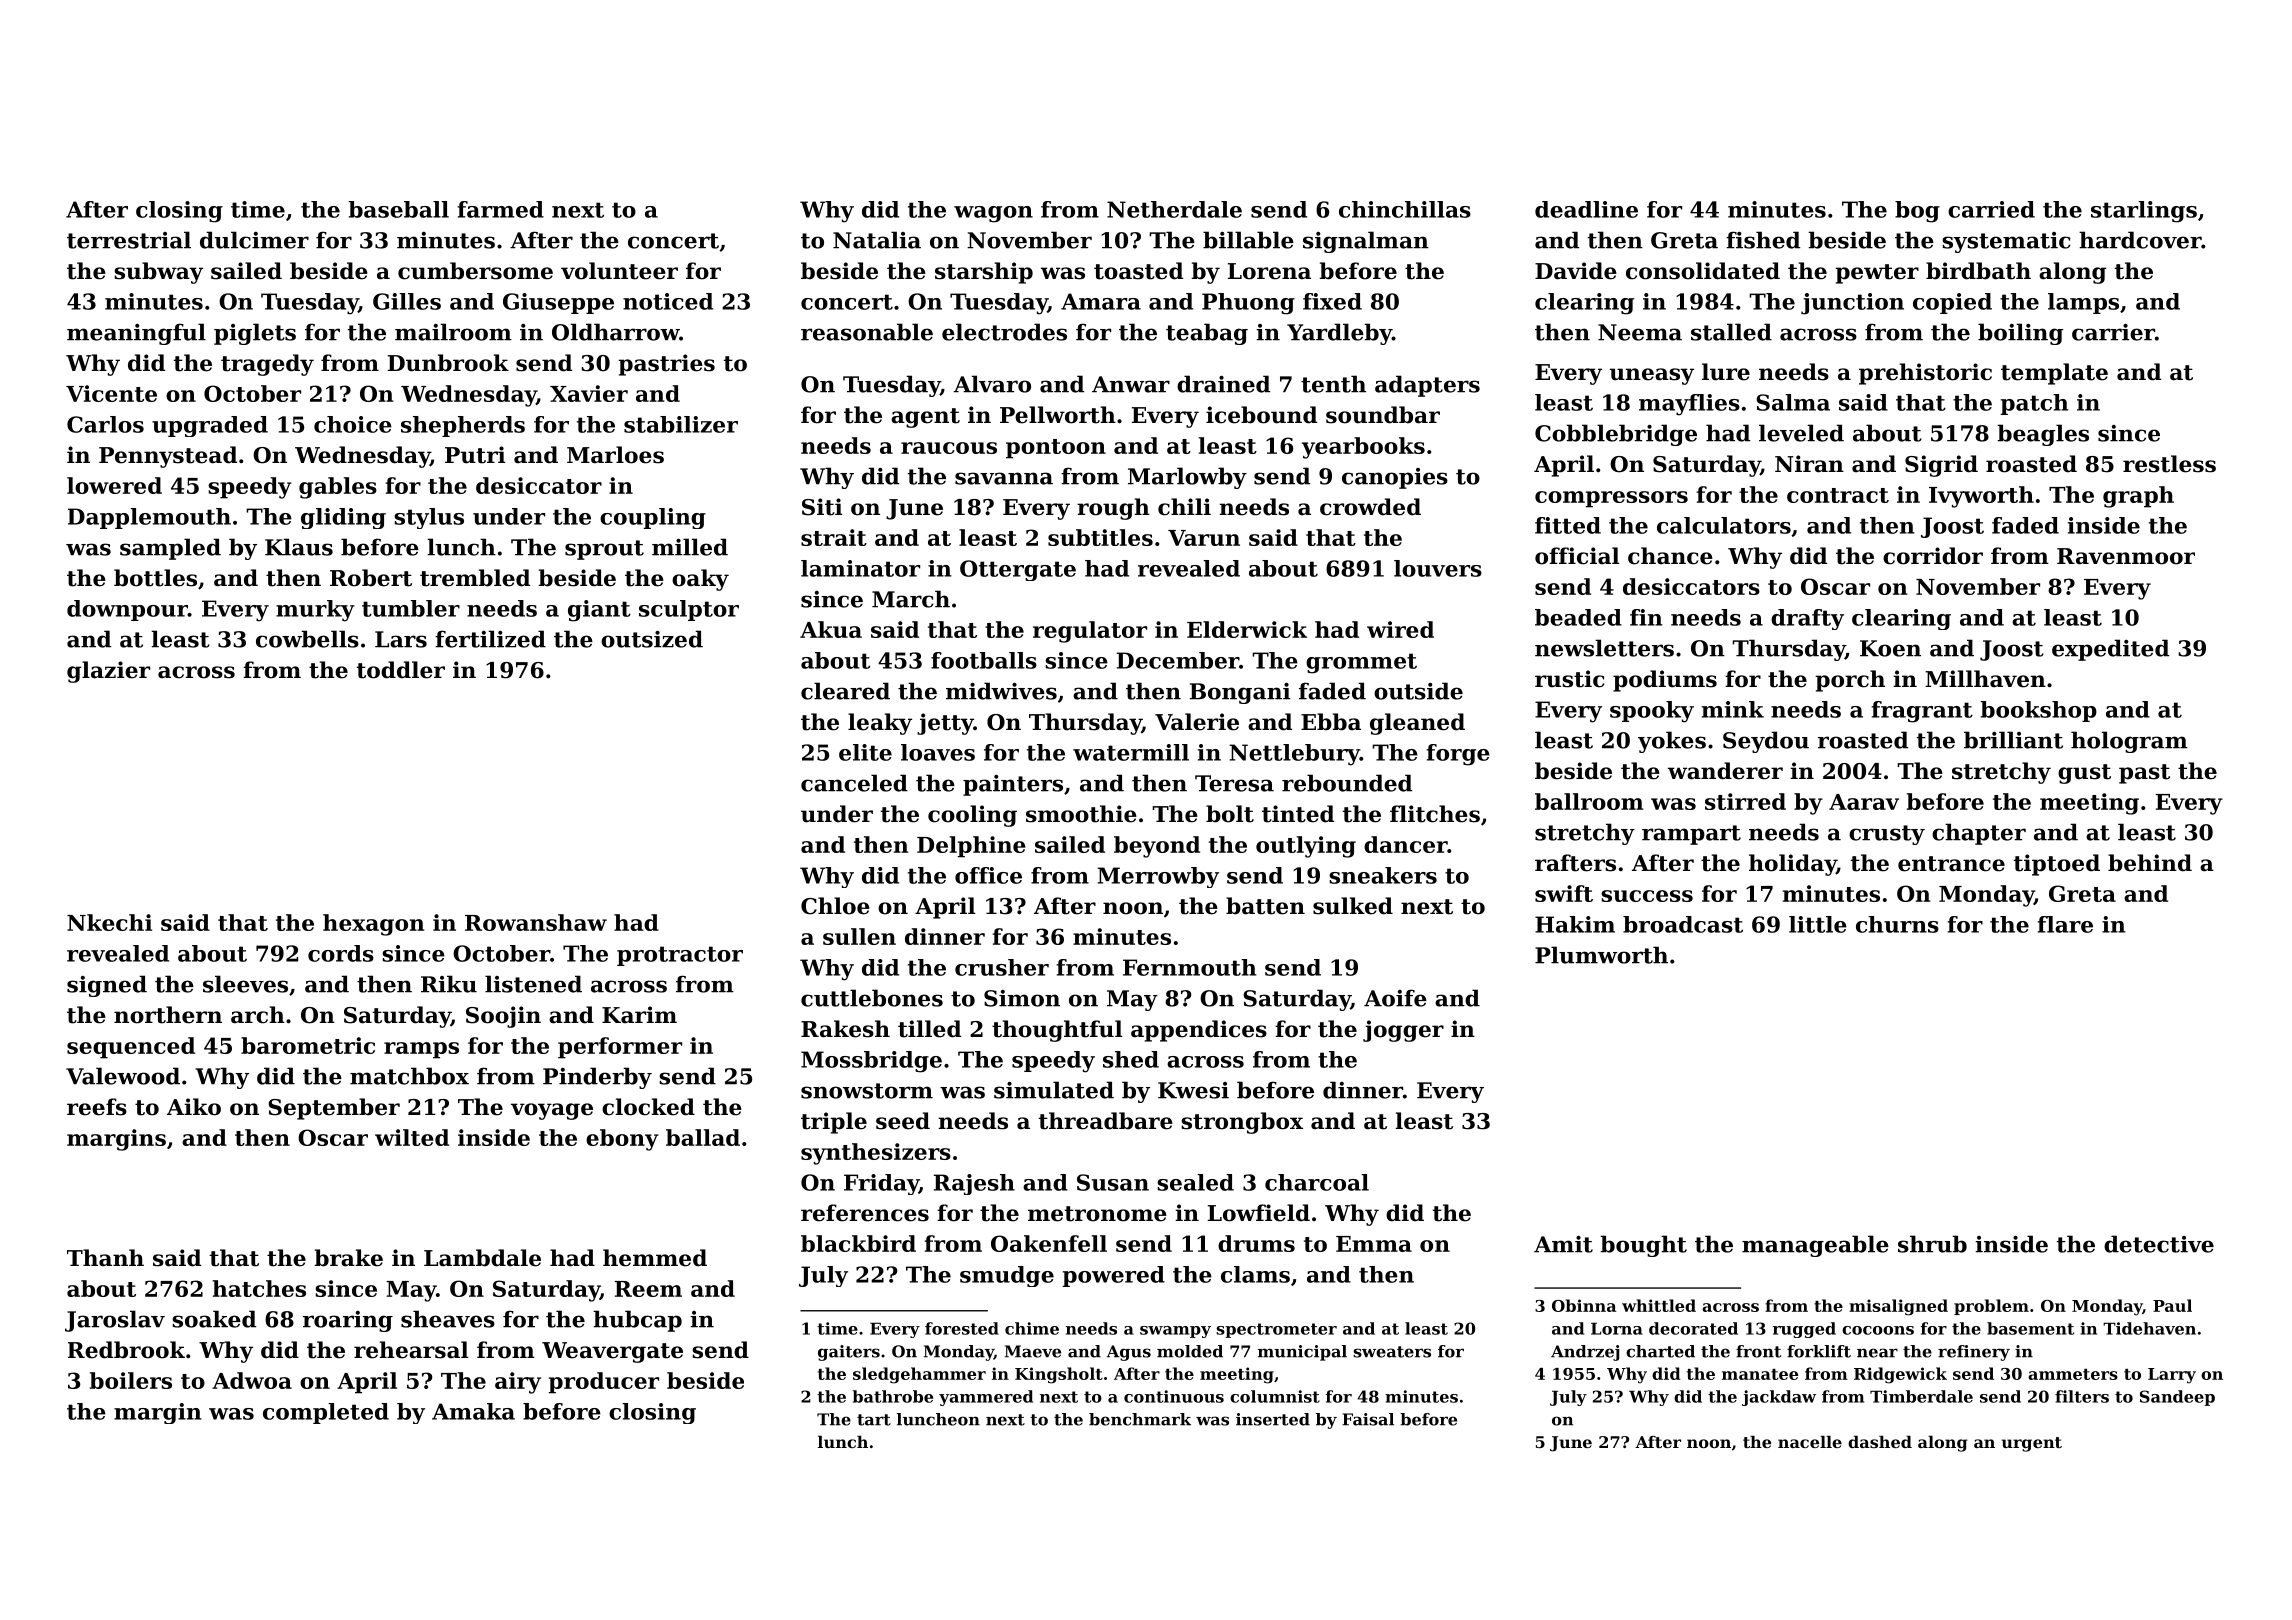 This page has height=1620, width=2292. What do you see at coordinates (1113, 509) in the page?
I see `rough` at bounding box center [1113, 509].
